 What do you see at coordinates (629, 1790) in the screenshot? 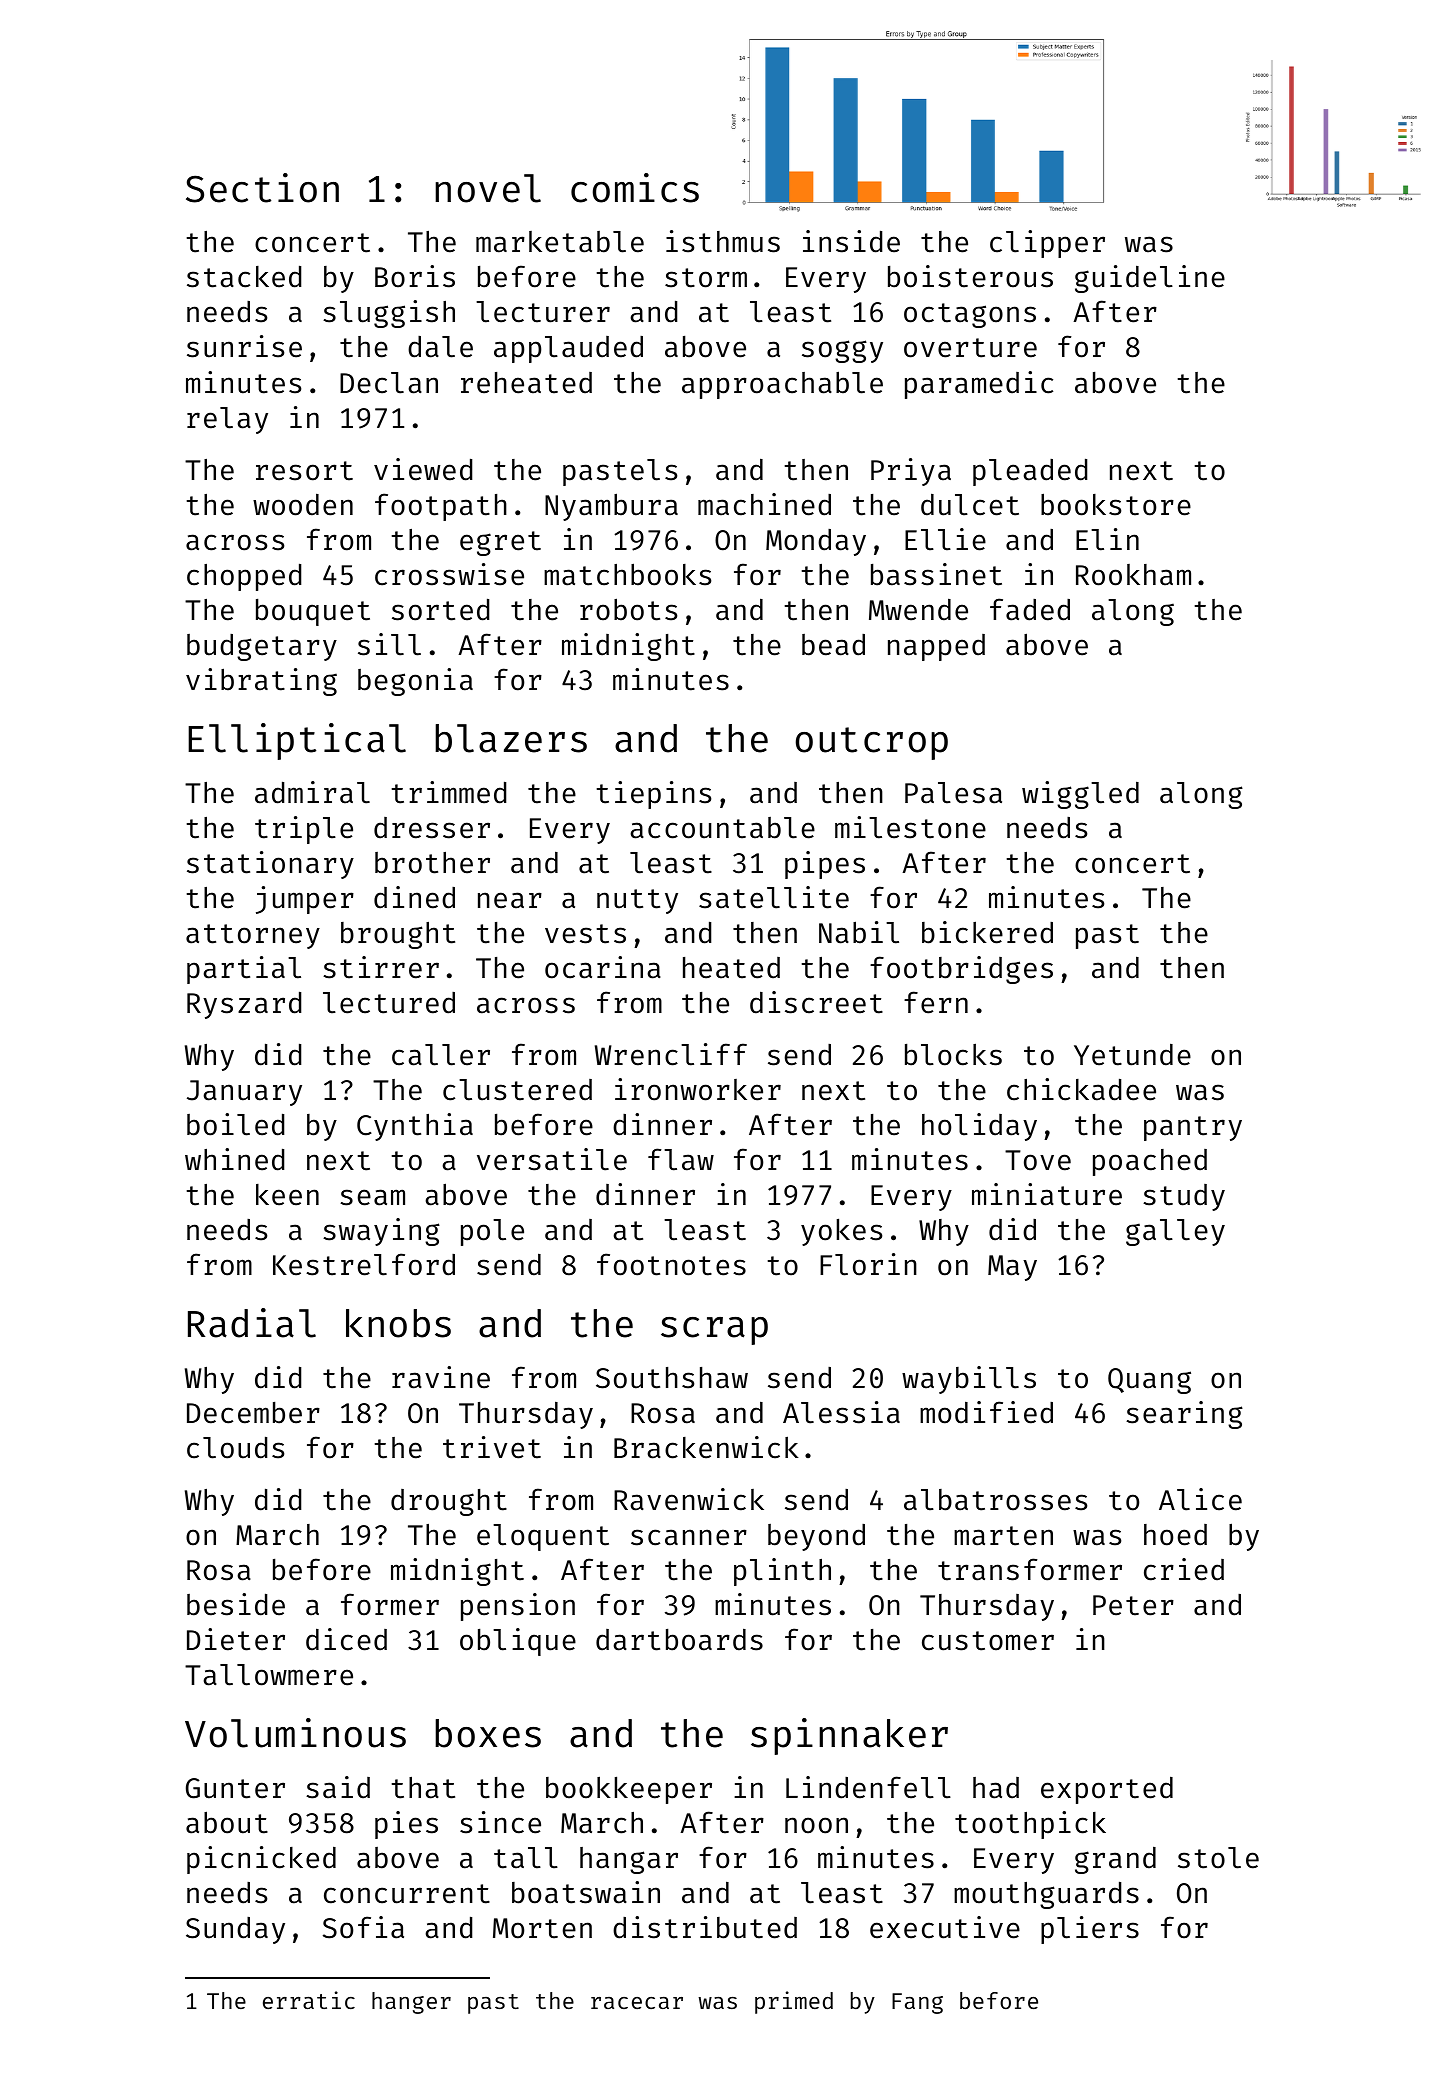
I see `bookkeeper` at bounding box center [629, 1790].
